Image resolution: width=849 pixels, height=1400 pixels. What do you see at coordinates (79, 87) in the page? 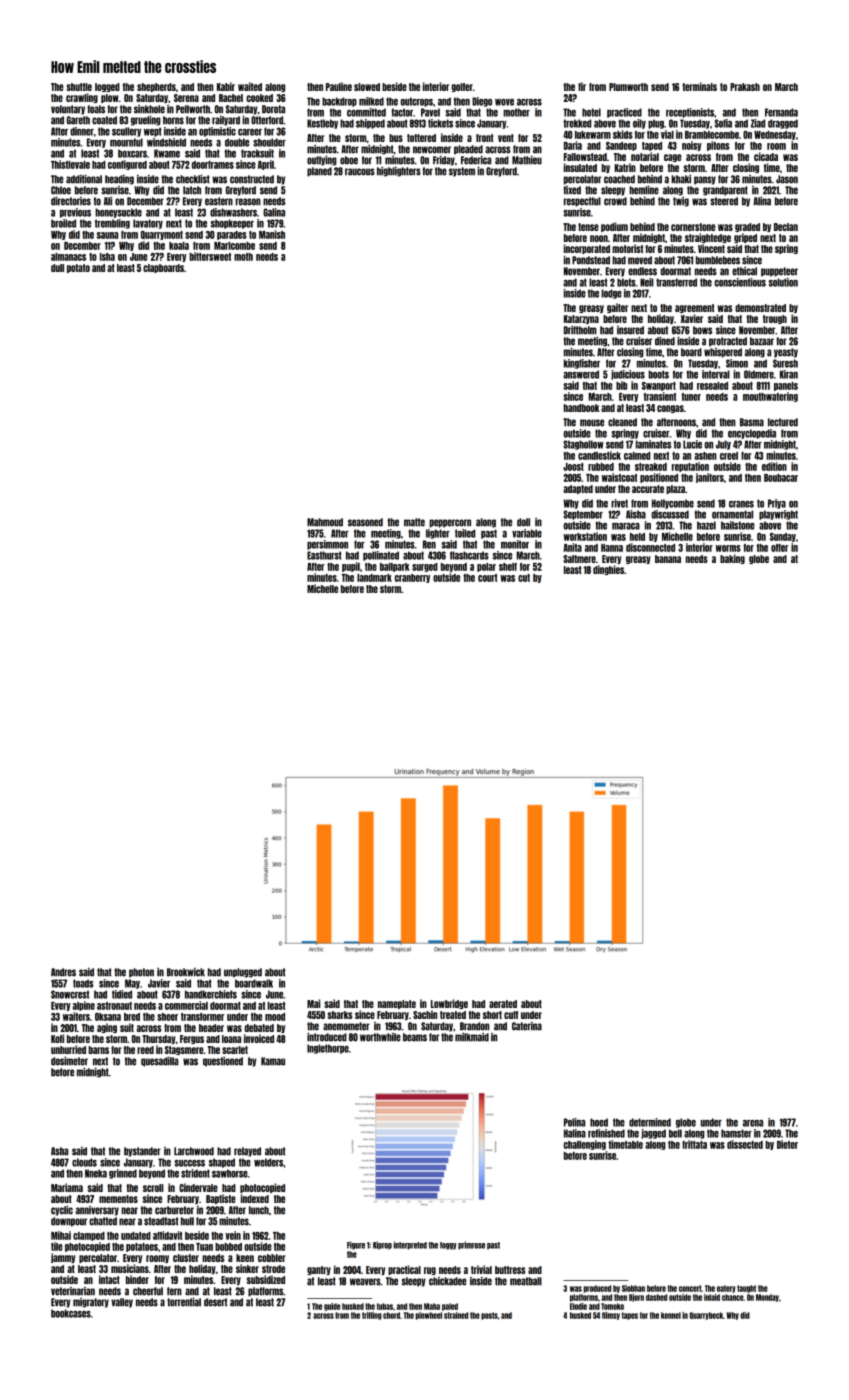
I see `shuttle` at bounding box center [79, 87].
